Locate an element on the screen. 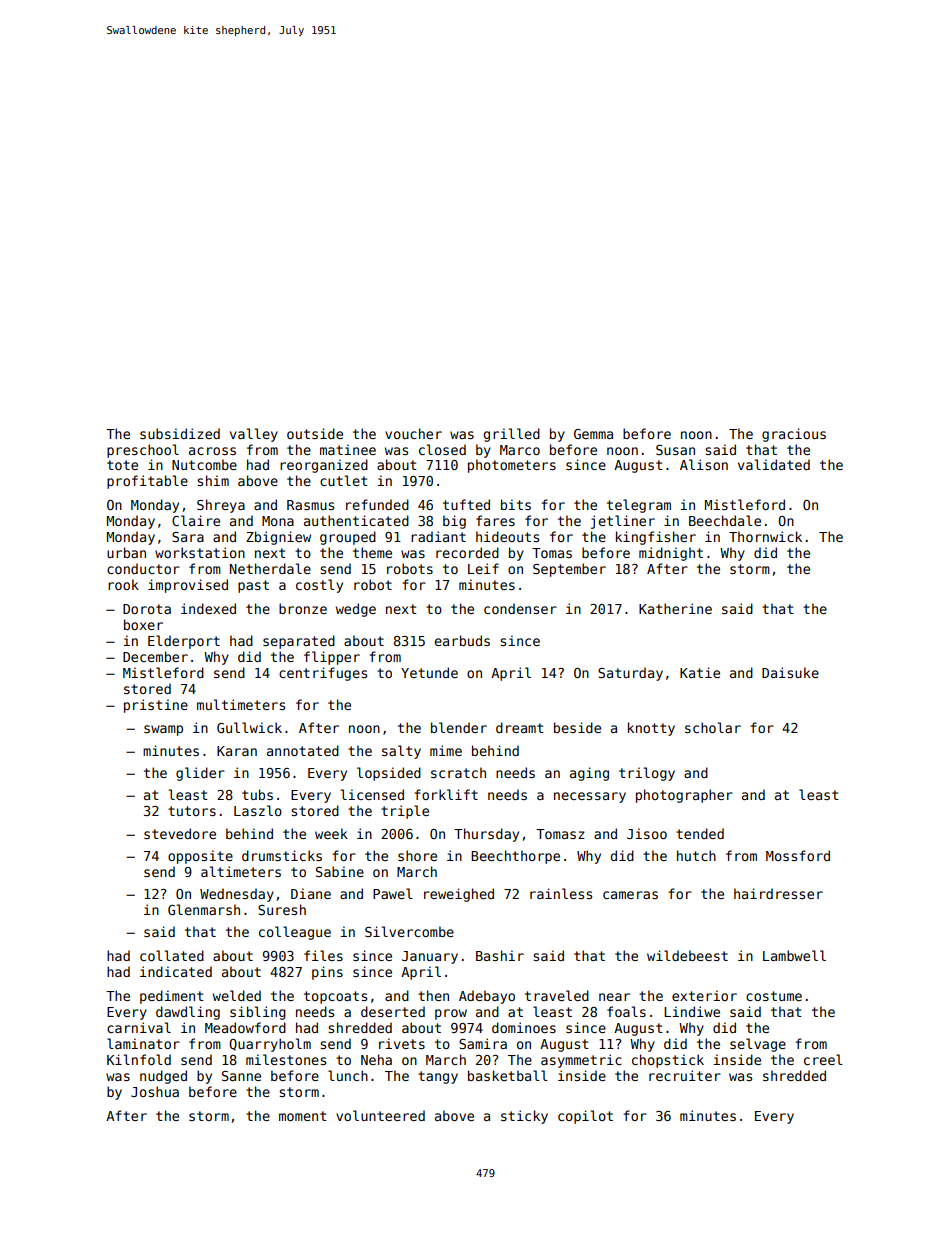  midnight is located at coordinates (671, 554).
